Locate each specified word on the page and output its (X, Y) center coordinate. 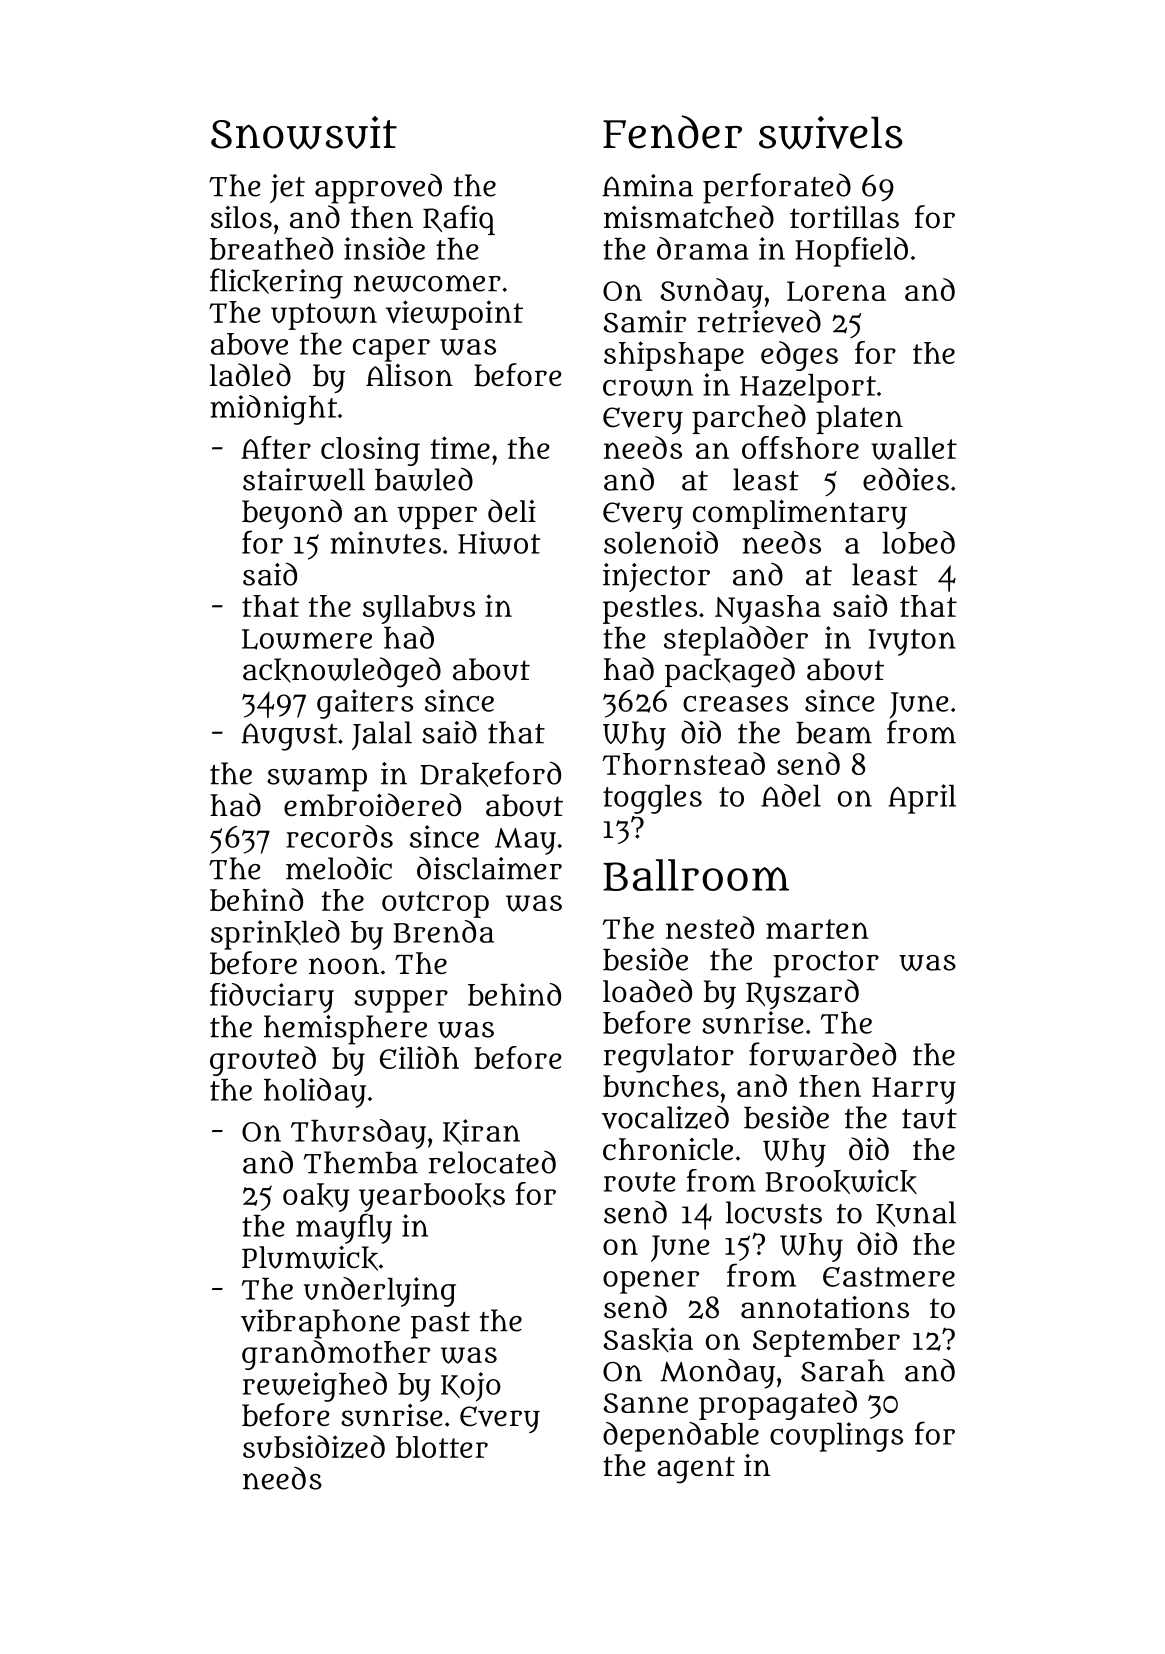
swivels (831, 133)
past (440, 1325)
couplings (836, 1437)
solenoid (661, 542)
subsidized (314, 1447)
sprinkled (275, 935)
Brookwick (841, 1181)
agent (696, 1470)
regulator (669, 1058)
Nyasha (768, 609)
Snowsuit (304, 133)
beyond (292, 514)
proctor (826, 964)
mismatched (689, 217)
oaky (316, 1197)
